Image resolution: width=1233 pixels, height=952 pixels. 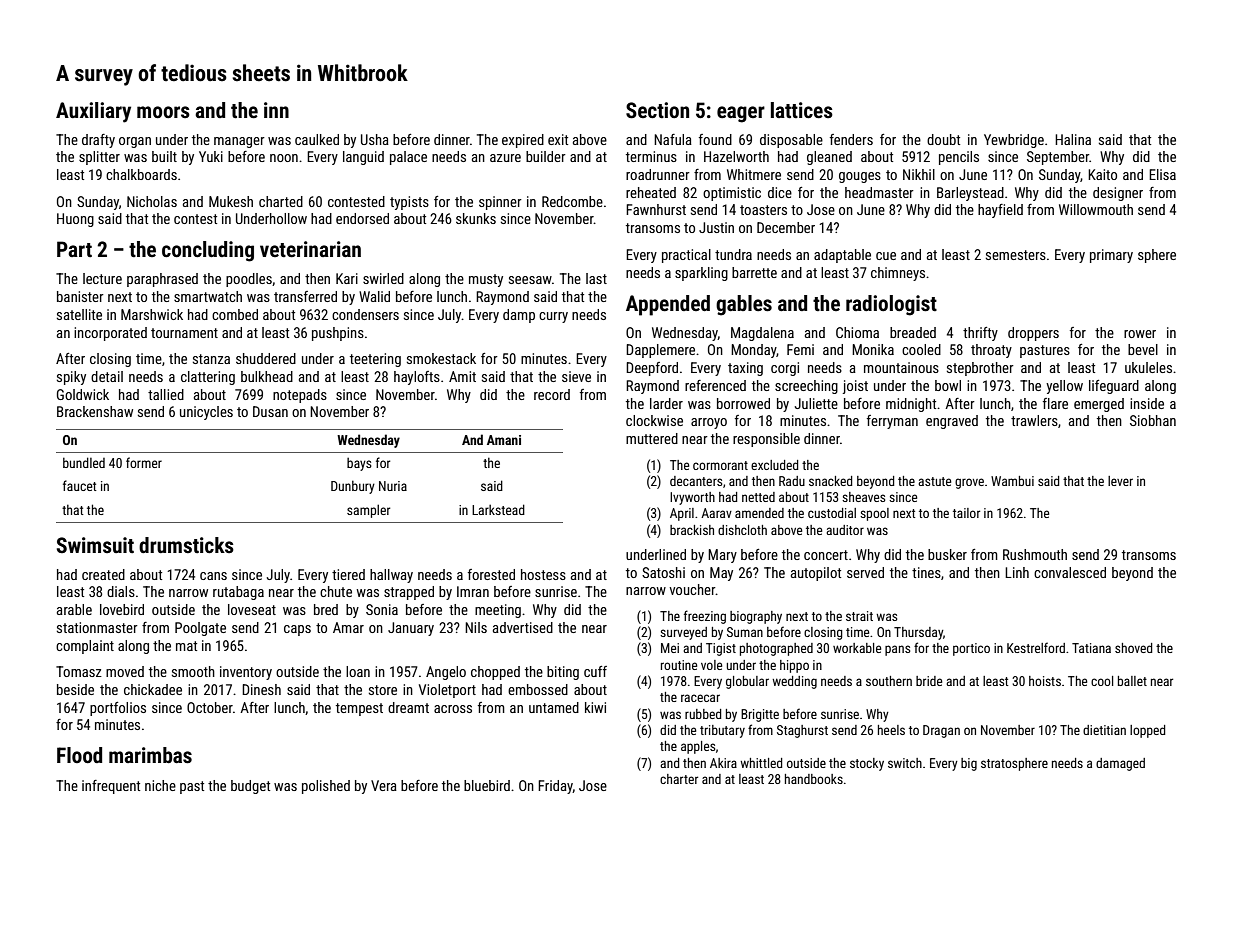 I want to click on Huong, so click(x=75, y=220).
